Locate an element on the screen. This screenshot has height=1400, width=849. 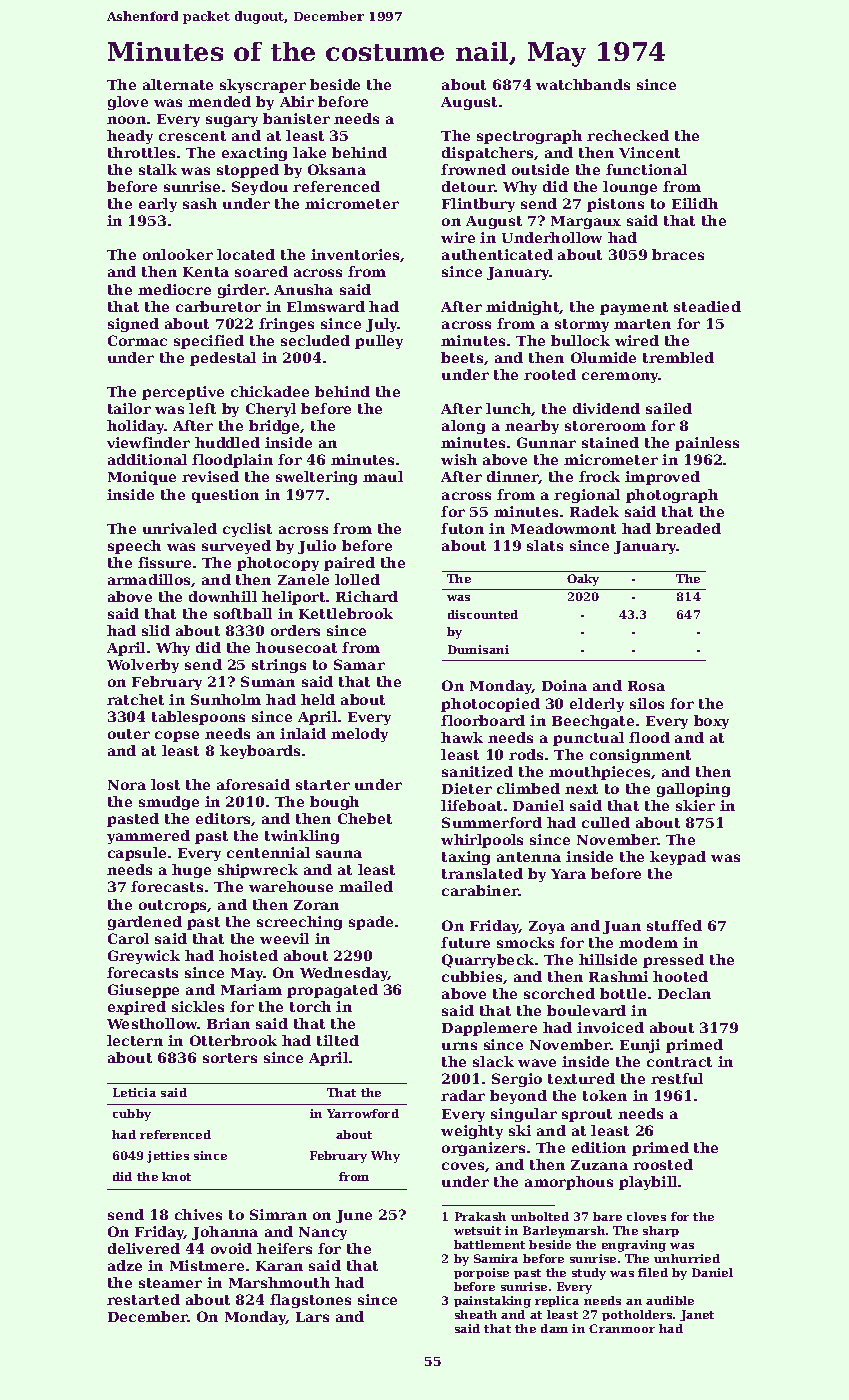
skyscraper is located at coordinates (263, 86).
